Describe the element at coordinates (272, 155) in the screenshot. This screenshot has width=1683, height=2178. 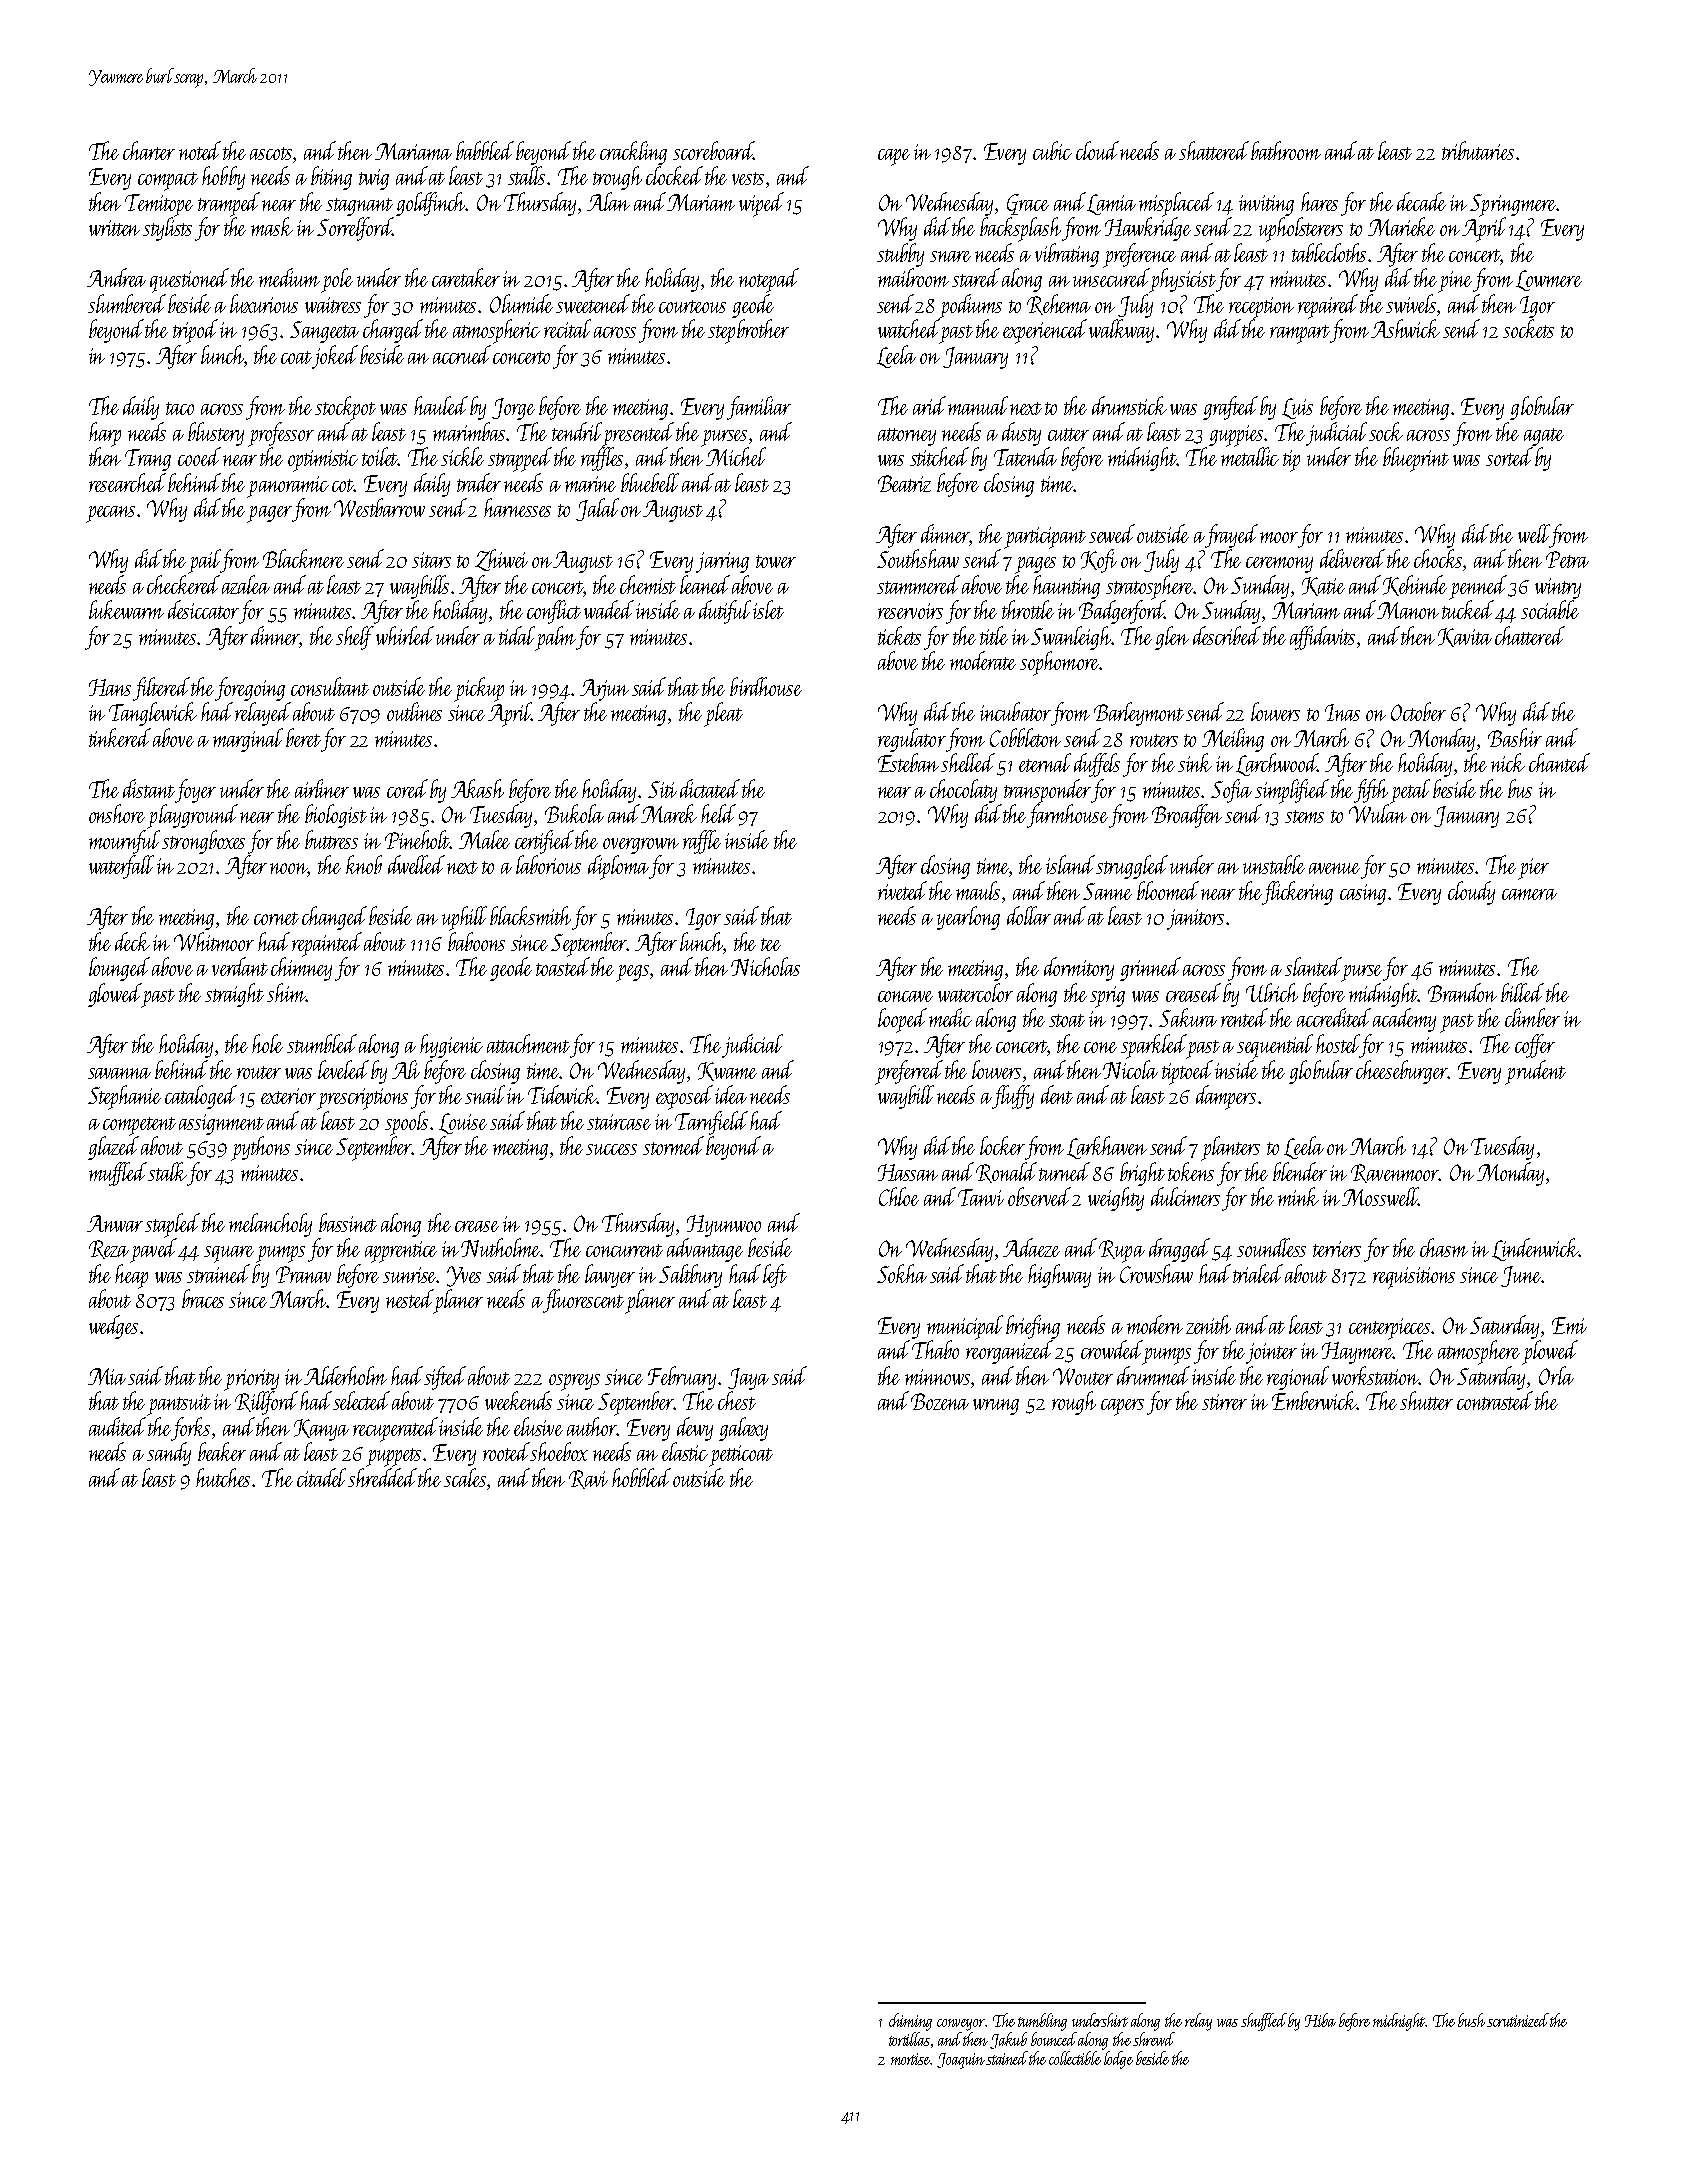
I see `ascots` at that location.
